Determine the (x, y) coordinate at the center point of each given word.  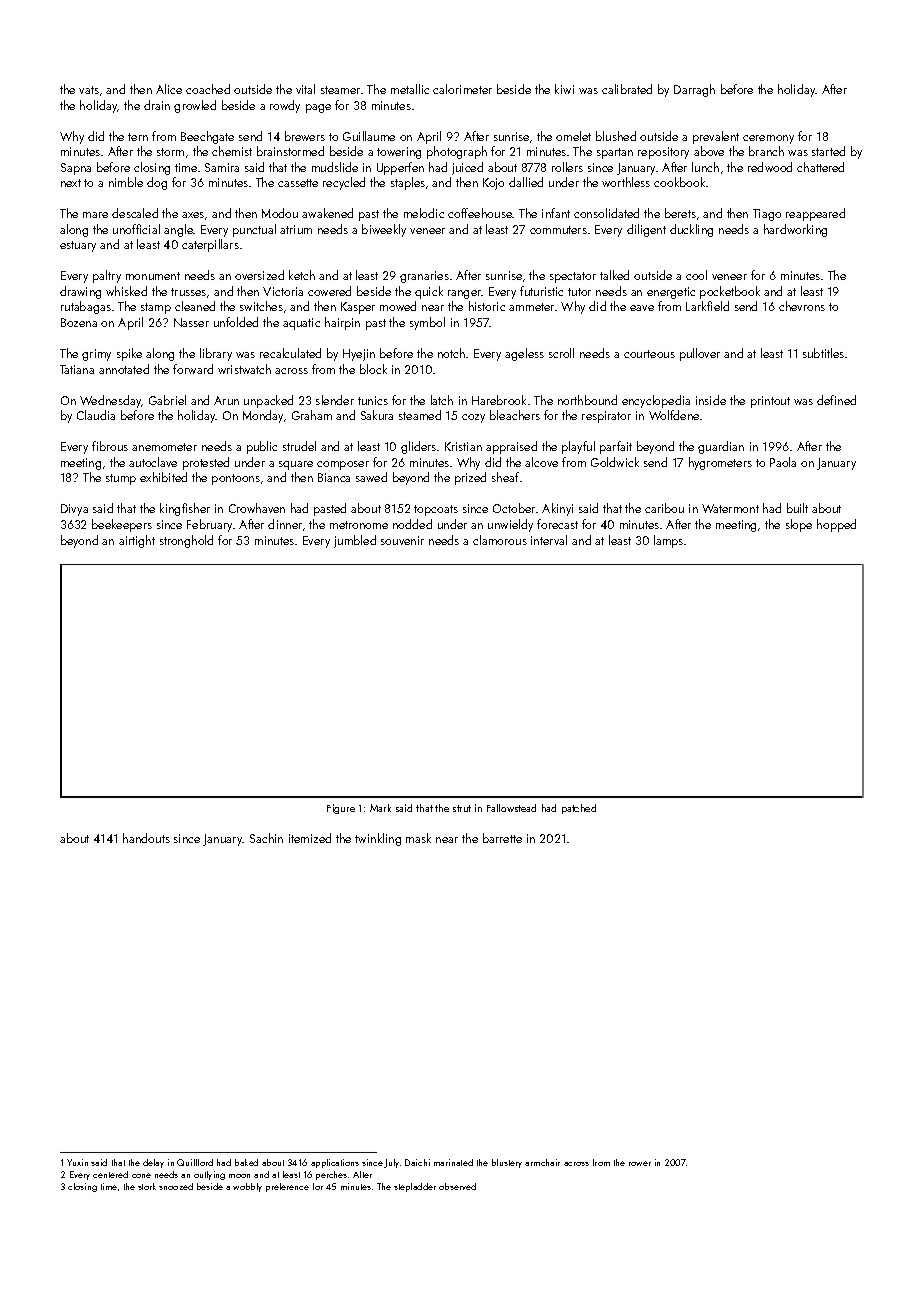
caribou (664, 508)
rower (640, 1163)
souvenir (402, 540)
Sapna (76, 169)
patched (579, 809)
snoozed (176, 1186)
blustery (507, 1163)
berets (680, 213)
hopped (836, 525)
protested (206, 463)
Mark (380, 808)
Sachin (266, 838)
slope (799, 525)
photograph (457, 152)
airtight (137, 541)
